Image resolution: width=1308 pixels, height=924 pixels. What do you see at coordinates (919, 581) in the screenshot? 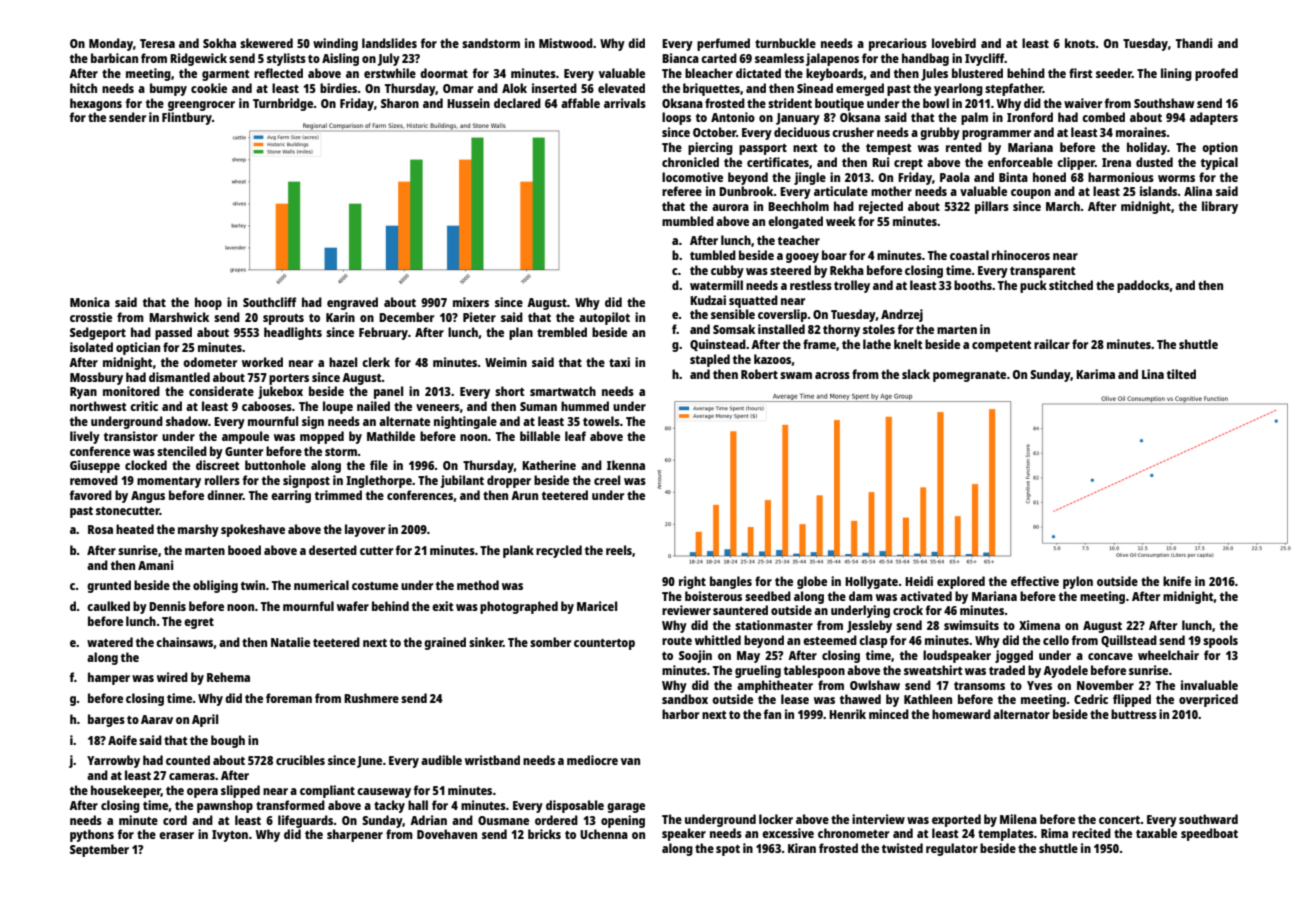
I see `Heidi` at bounding box center [919, 581].
